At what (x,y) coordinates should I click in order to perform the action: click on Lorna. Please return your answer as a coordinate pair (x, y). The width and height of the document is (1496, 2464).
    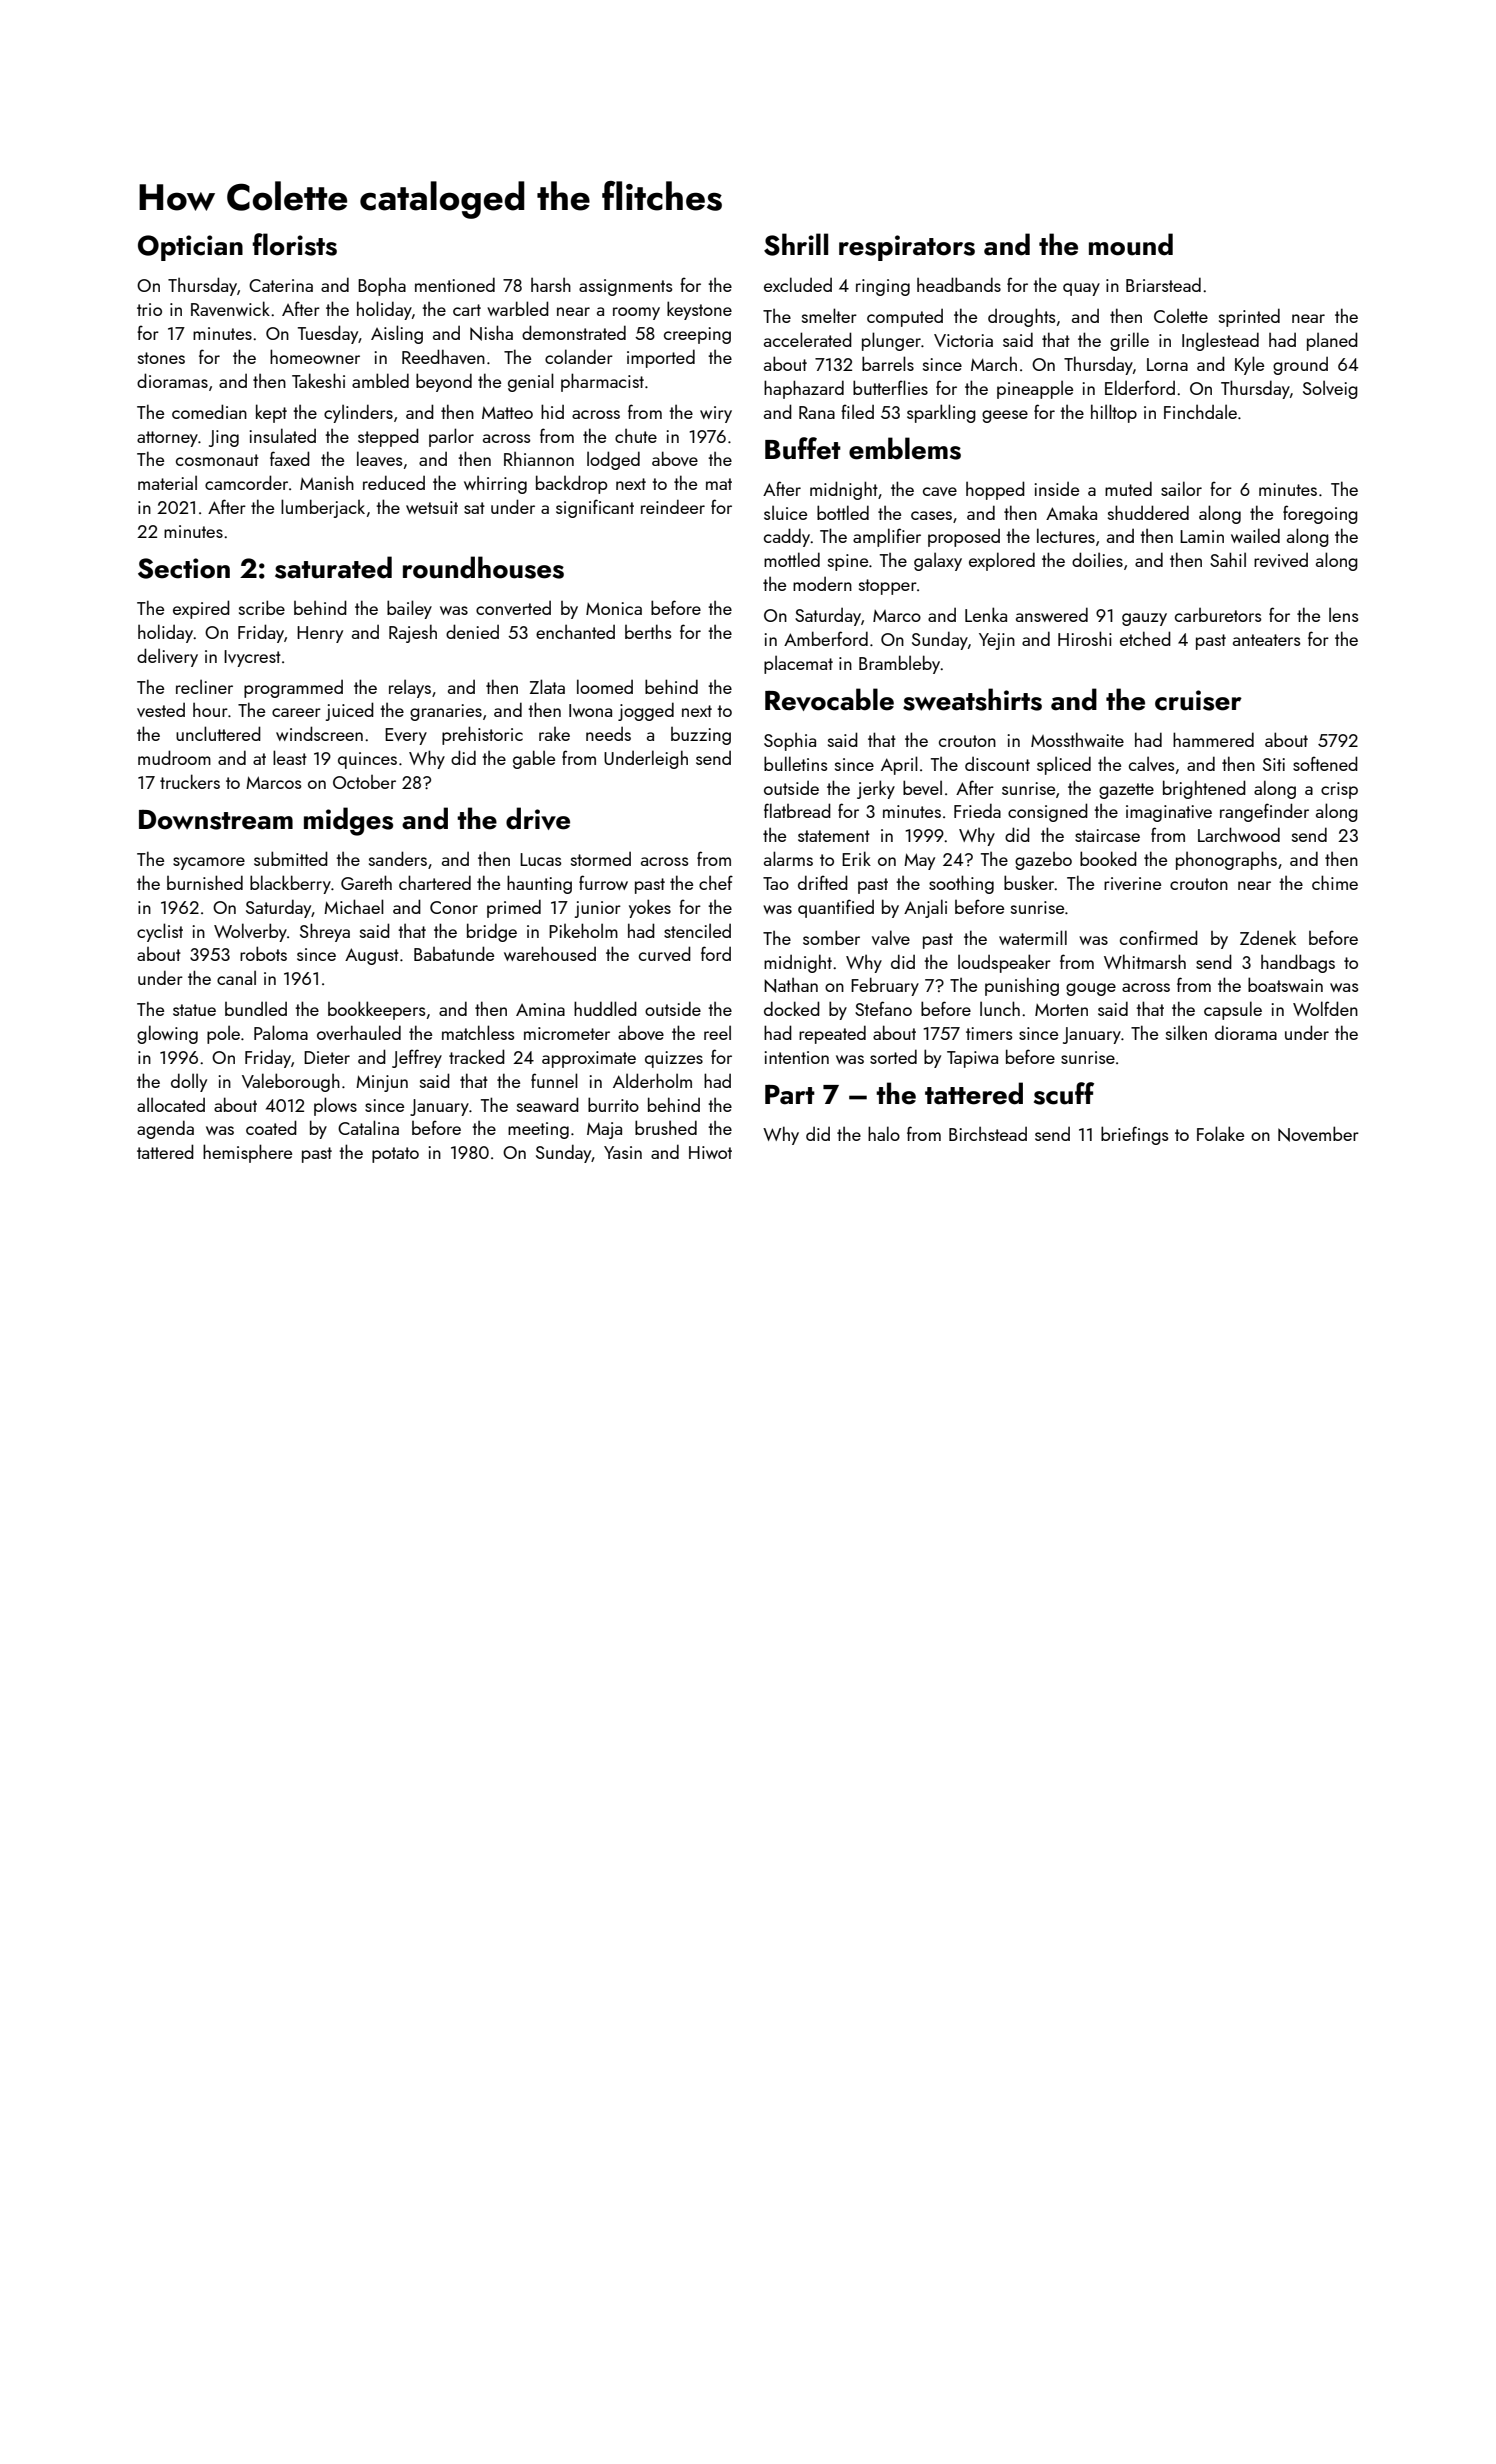
    Looking at the image, I should click on (1167, 364).
